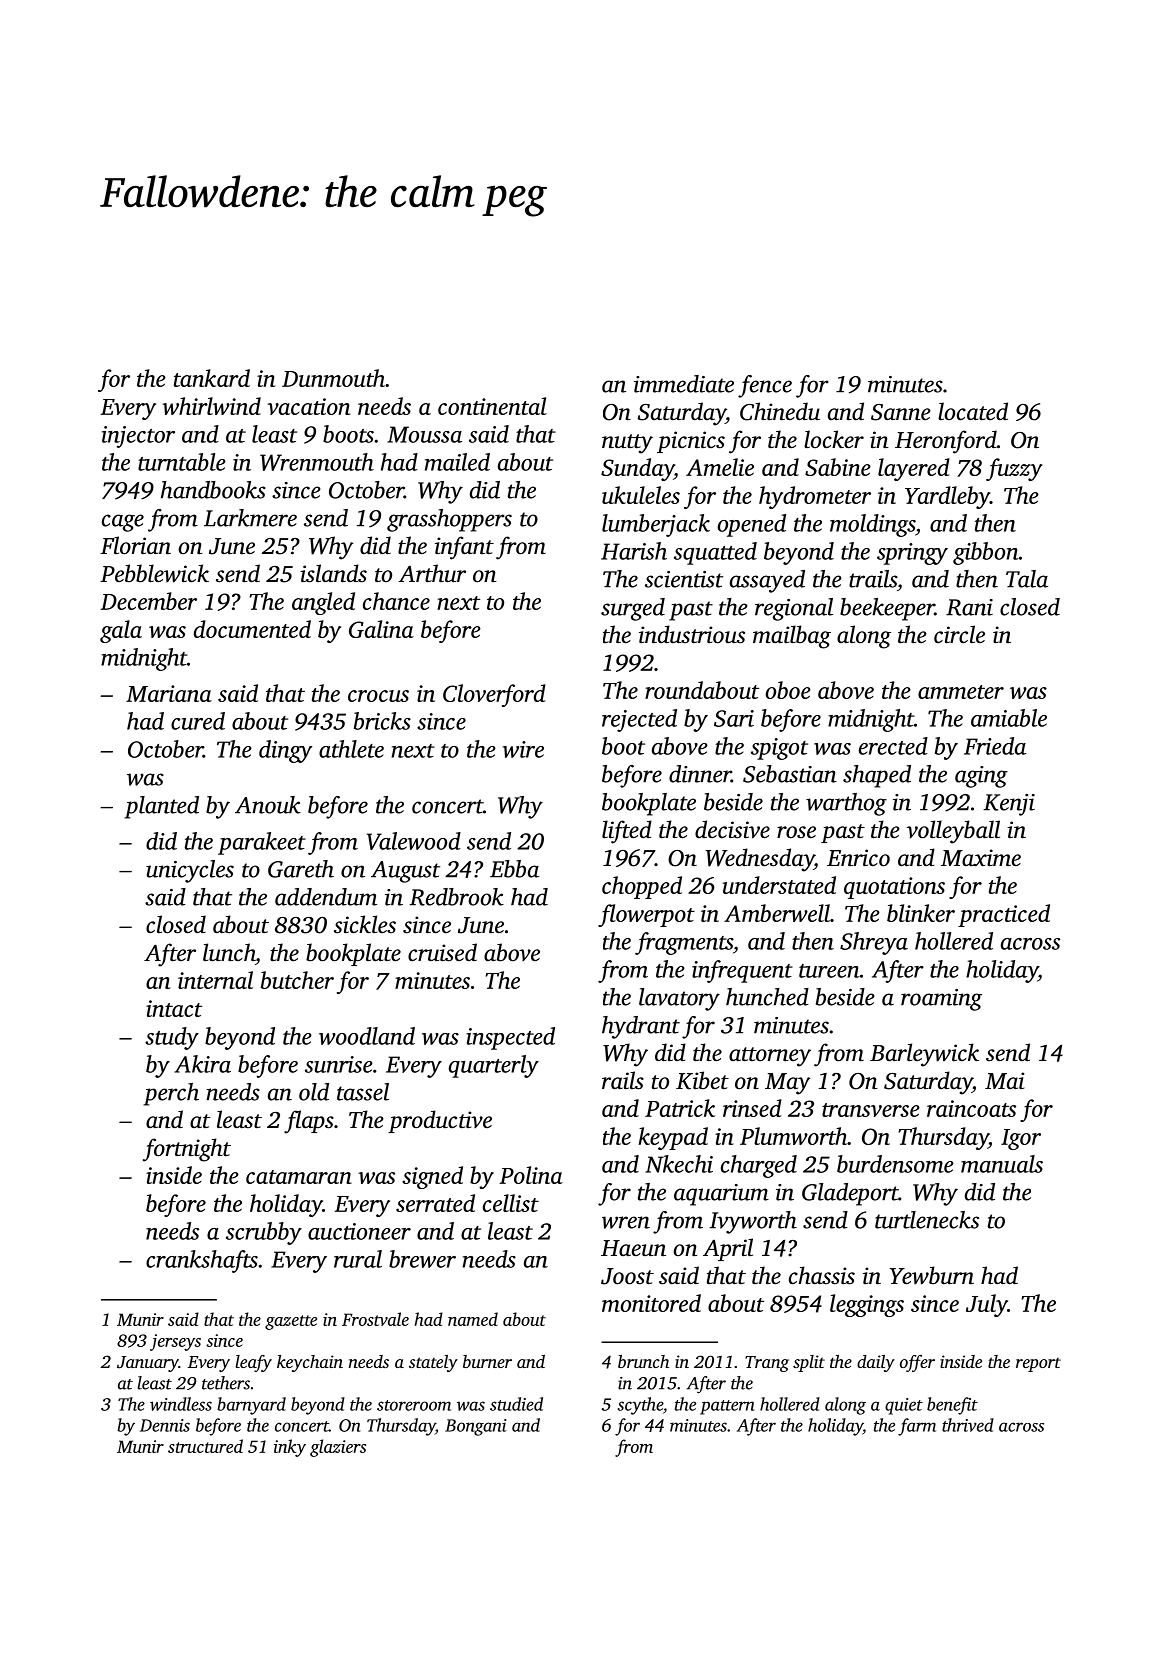 The image size is (1165, 1654). Describe the element at coordinates (987, 1305) in the page. I see `July` at that location.
